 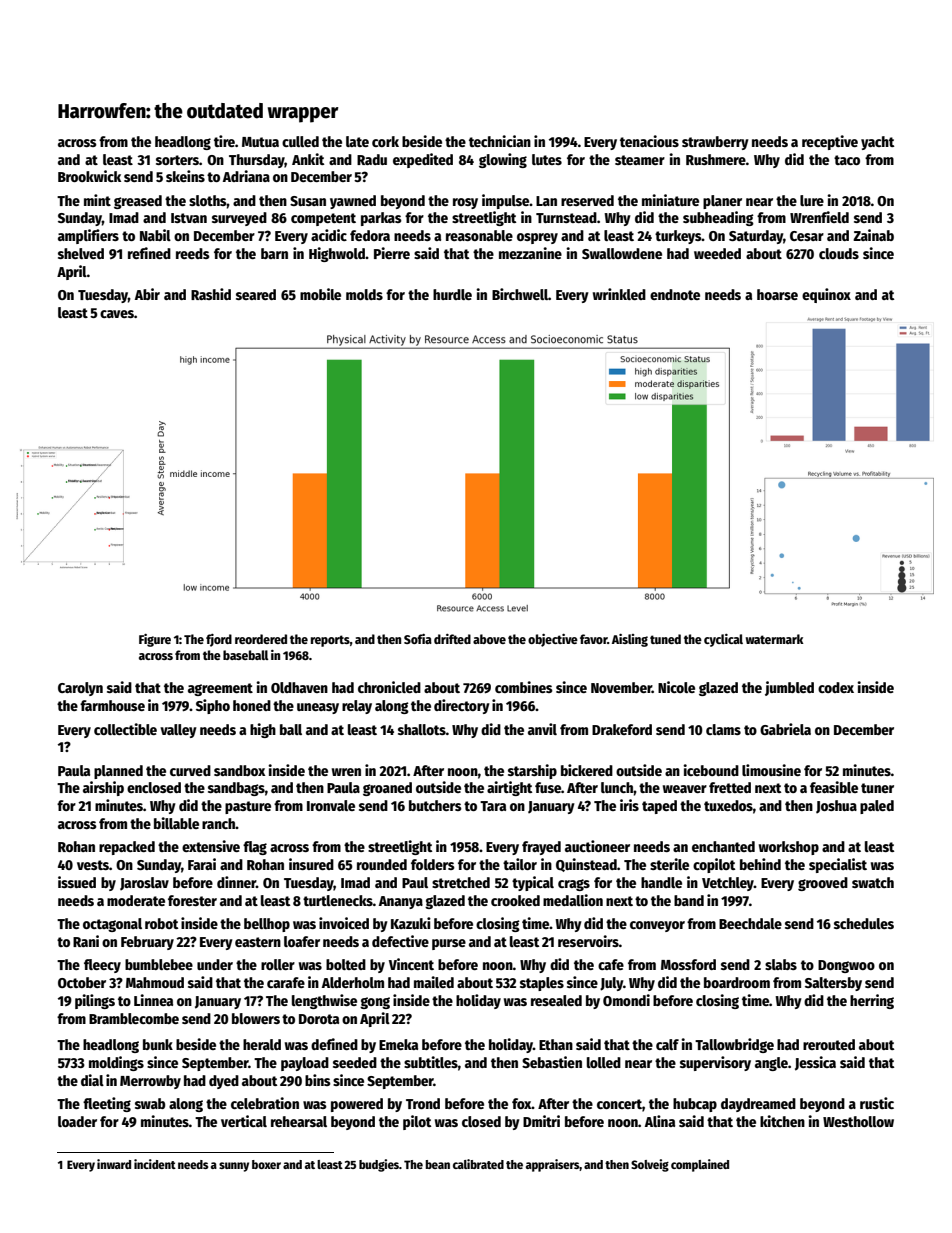 What do you see at coordinates (826, 295) in the page?
I see `equinox` at bounding box center [826, 295].
